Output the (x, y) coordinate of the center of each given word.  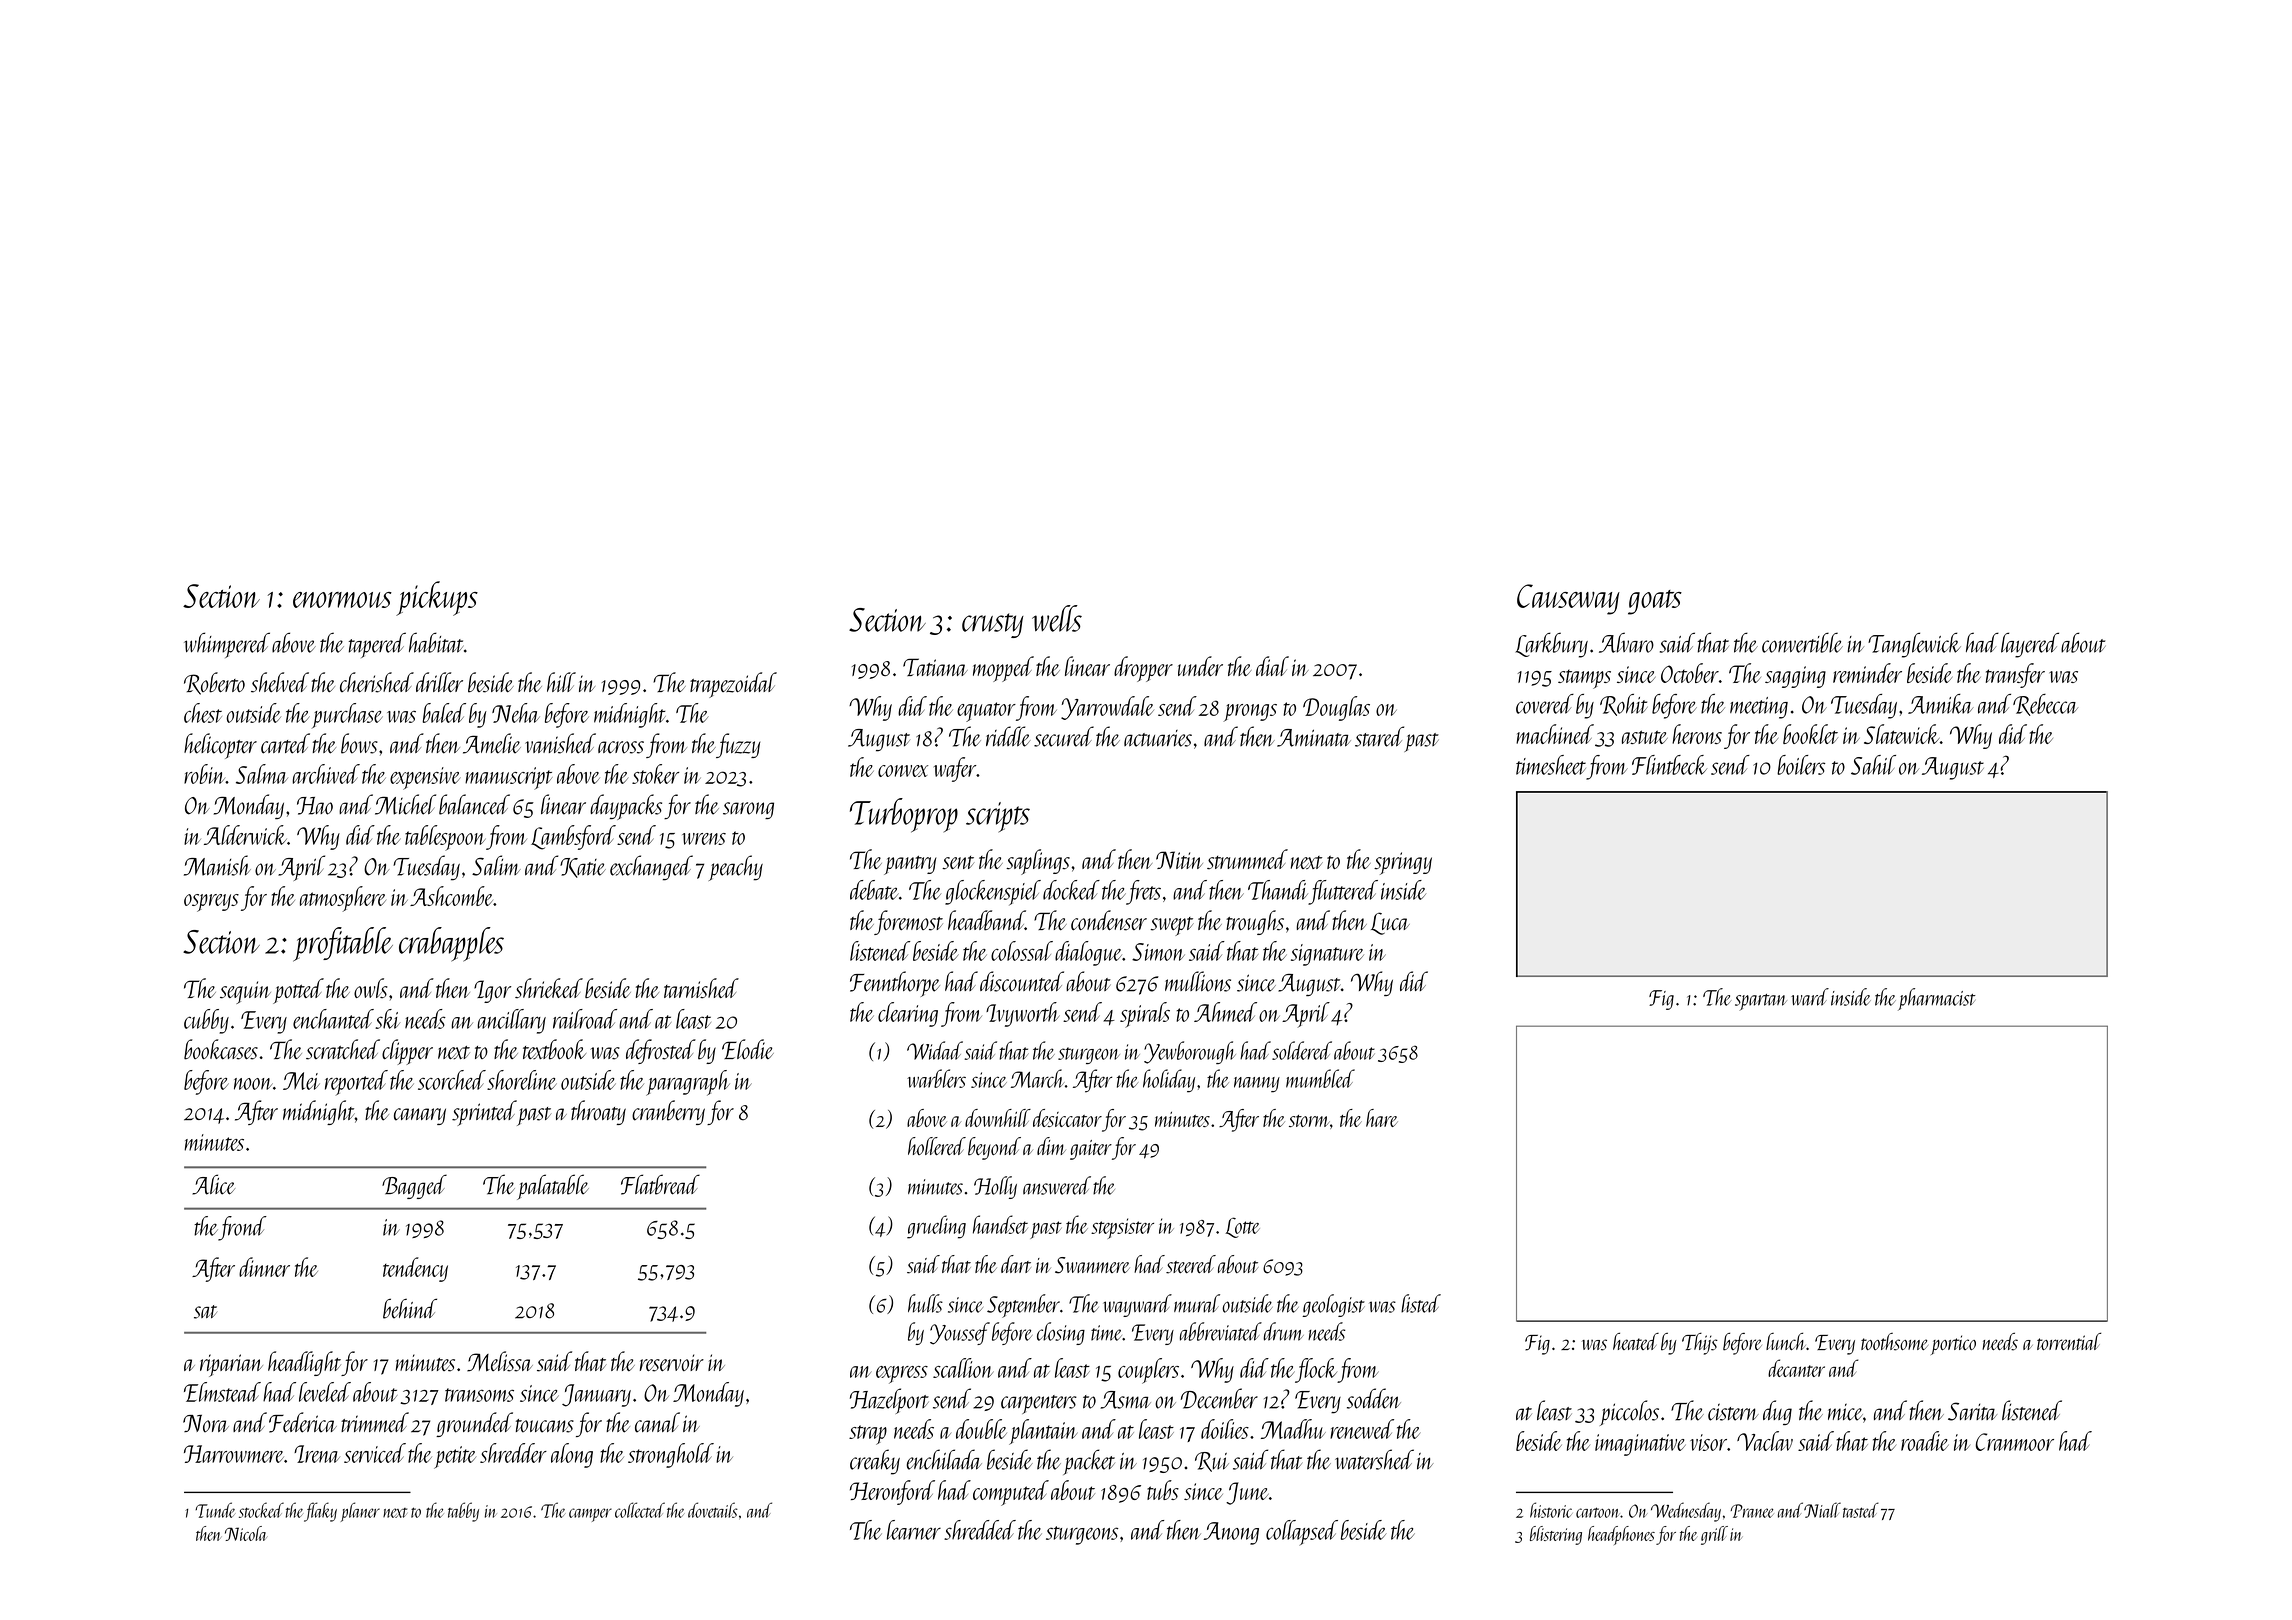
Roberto (214, 683)
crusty (993, 625)
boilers (1801, 765)
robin (204, 774)
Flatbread (660, 1184)
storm (1309, 1121)
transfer (2015, 675)
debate (874, 890)
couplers (1148, 1371)
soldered (1302, 1050)
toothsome (1894, 1342)
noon (253, 1084)
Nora (206, 1423)
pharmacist (1937, 999)
